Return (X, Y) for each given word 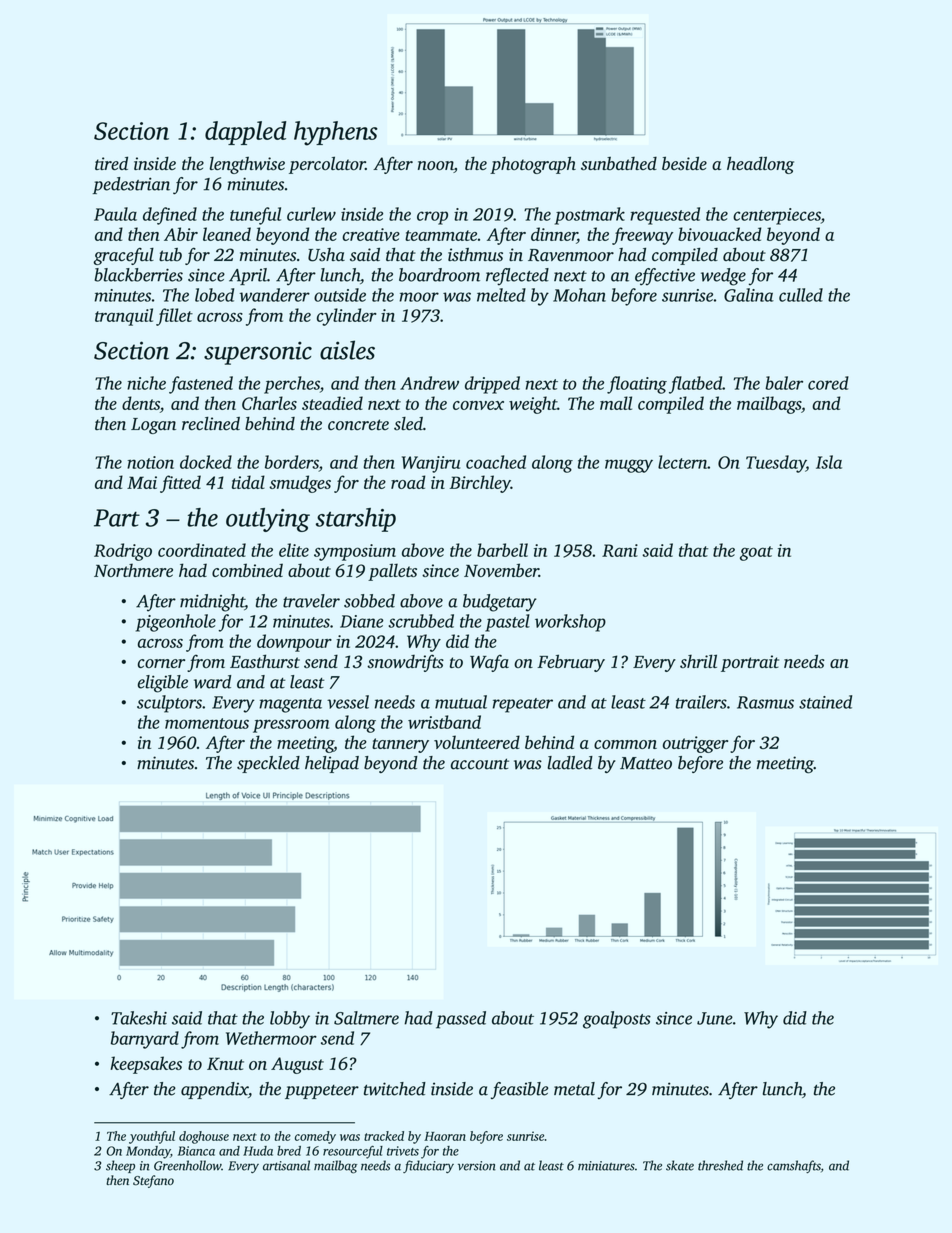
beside (684, 163)
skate (680, 1165)
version (477, 1166)
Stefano (153, 1181)
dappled (245, 133)
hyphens (336, 133)
